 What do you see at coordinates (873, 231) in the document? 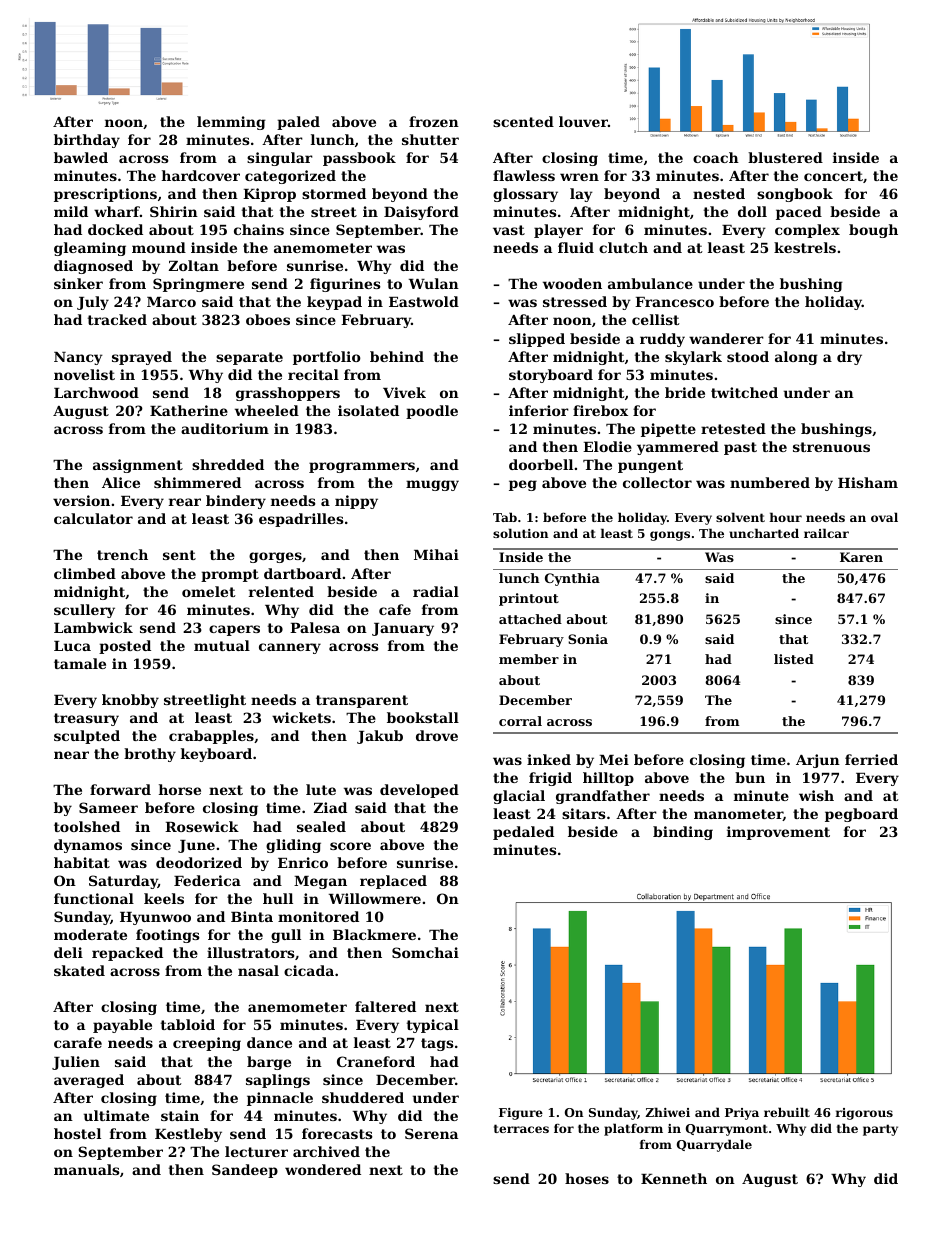
I see `bough` at bounding box center [873, 231].
